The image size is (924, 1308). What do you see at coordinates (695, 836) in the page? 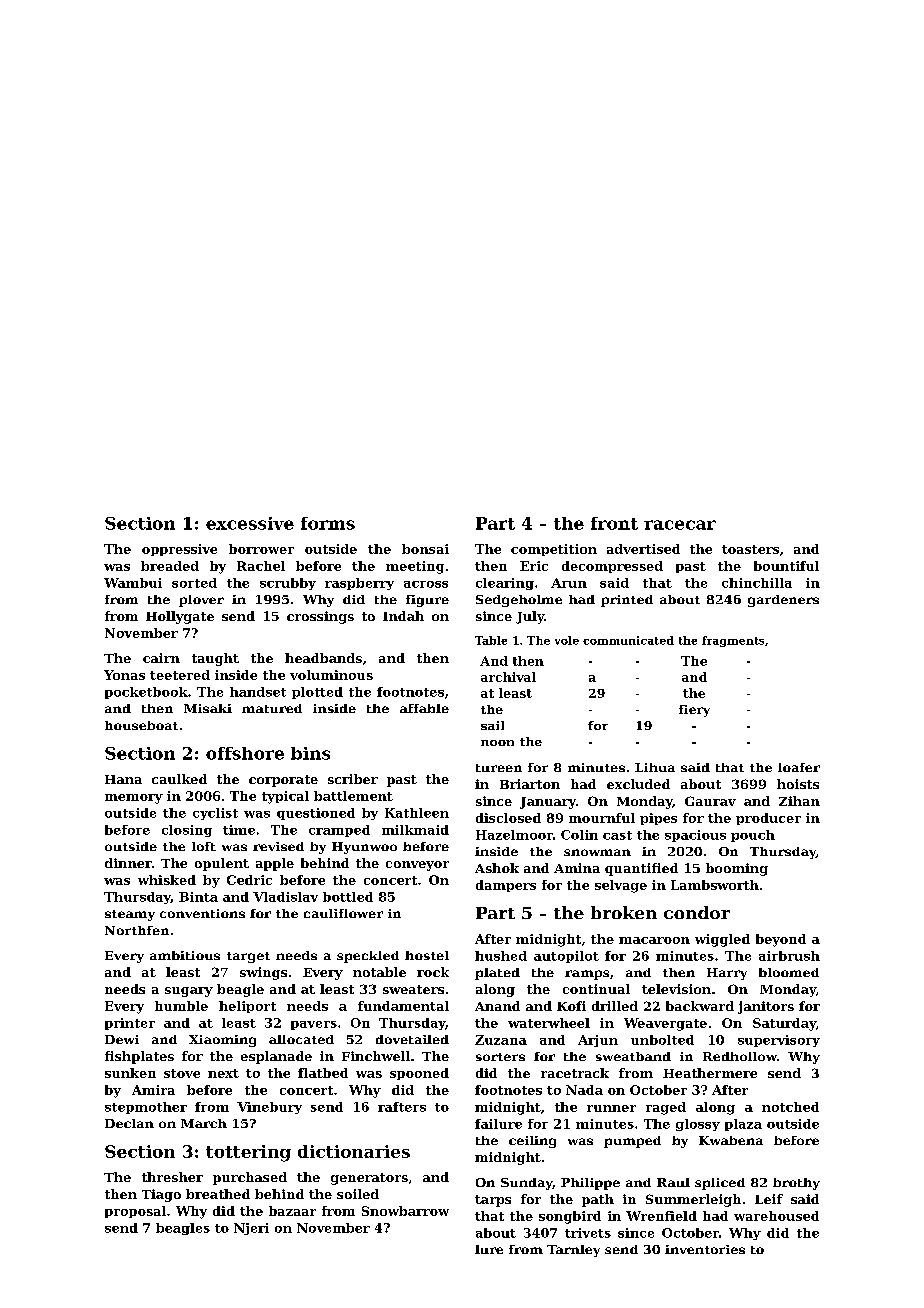
I see `spacious` at bounding box center [695, 836].
